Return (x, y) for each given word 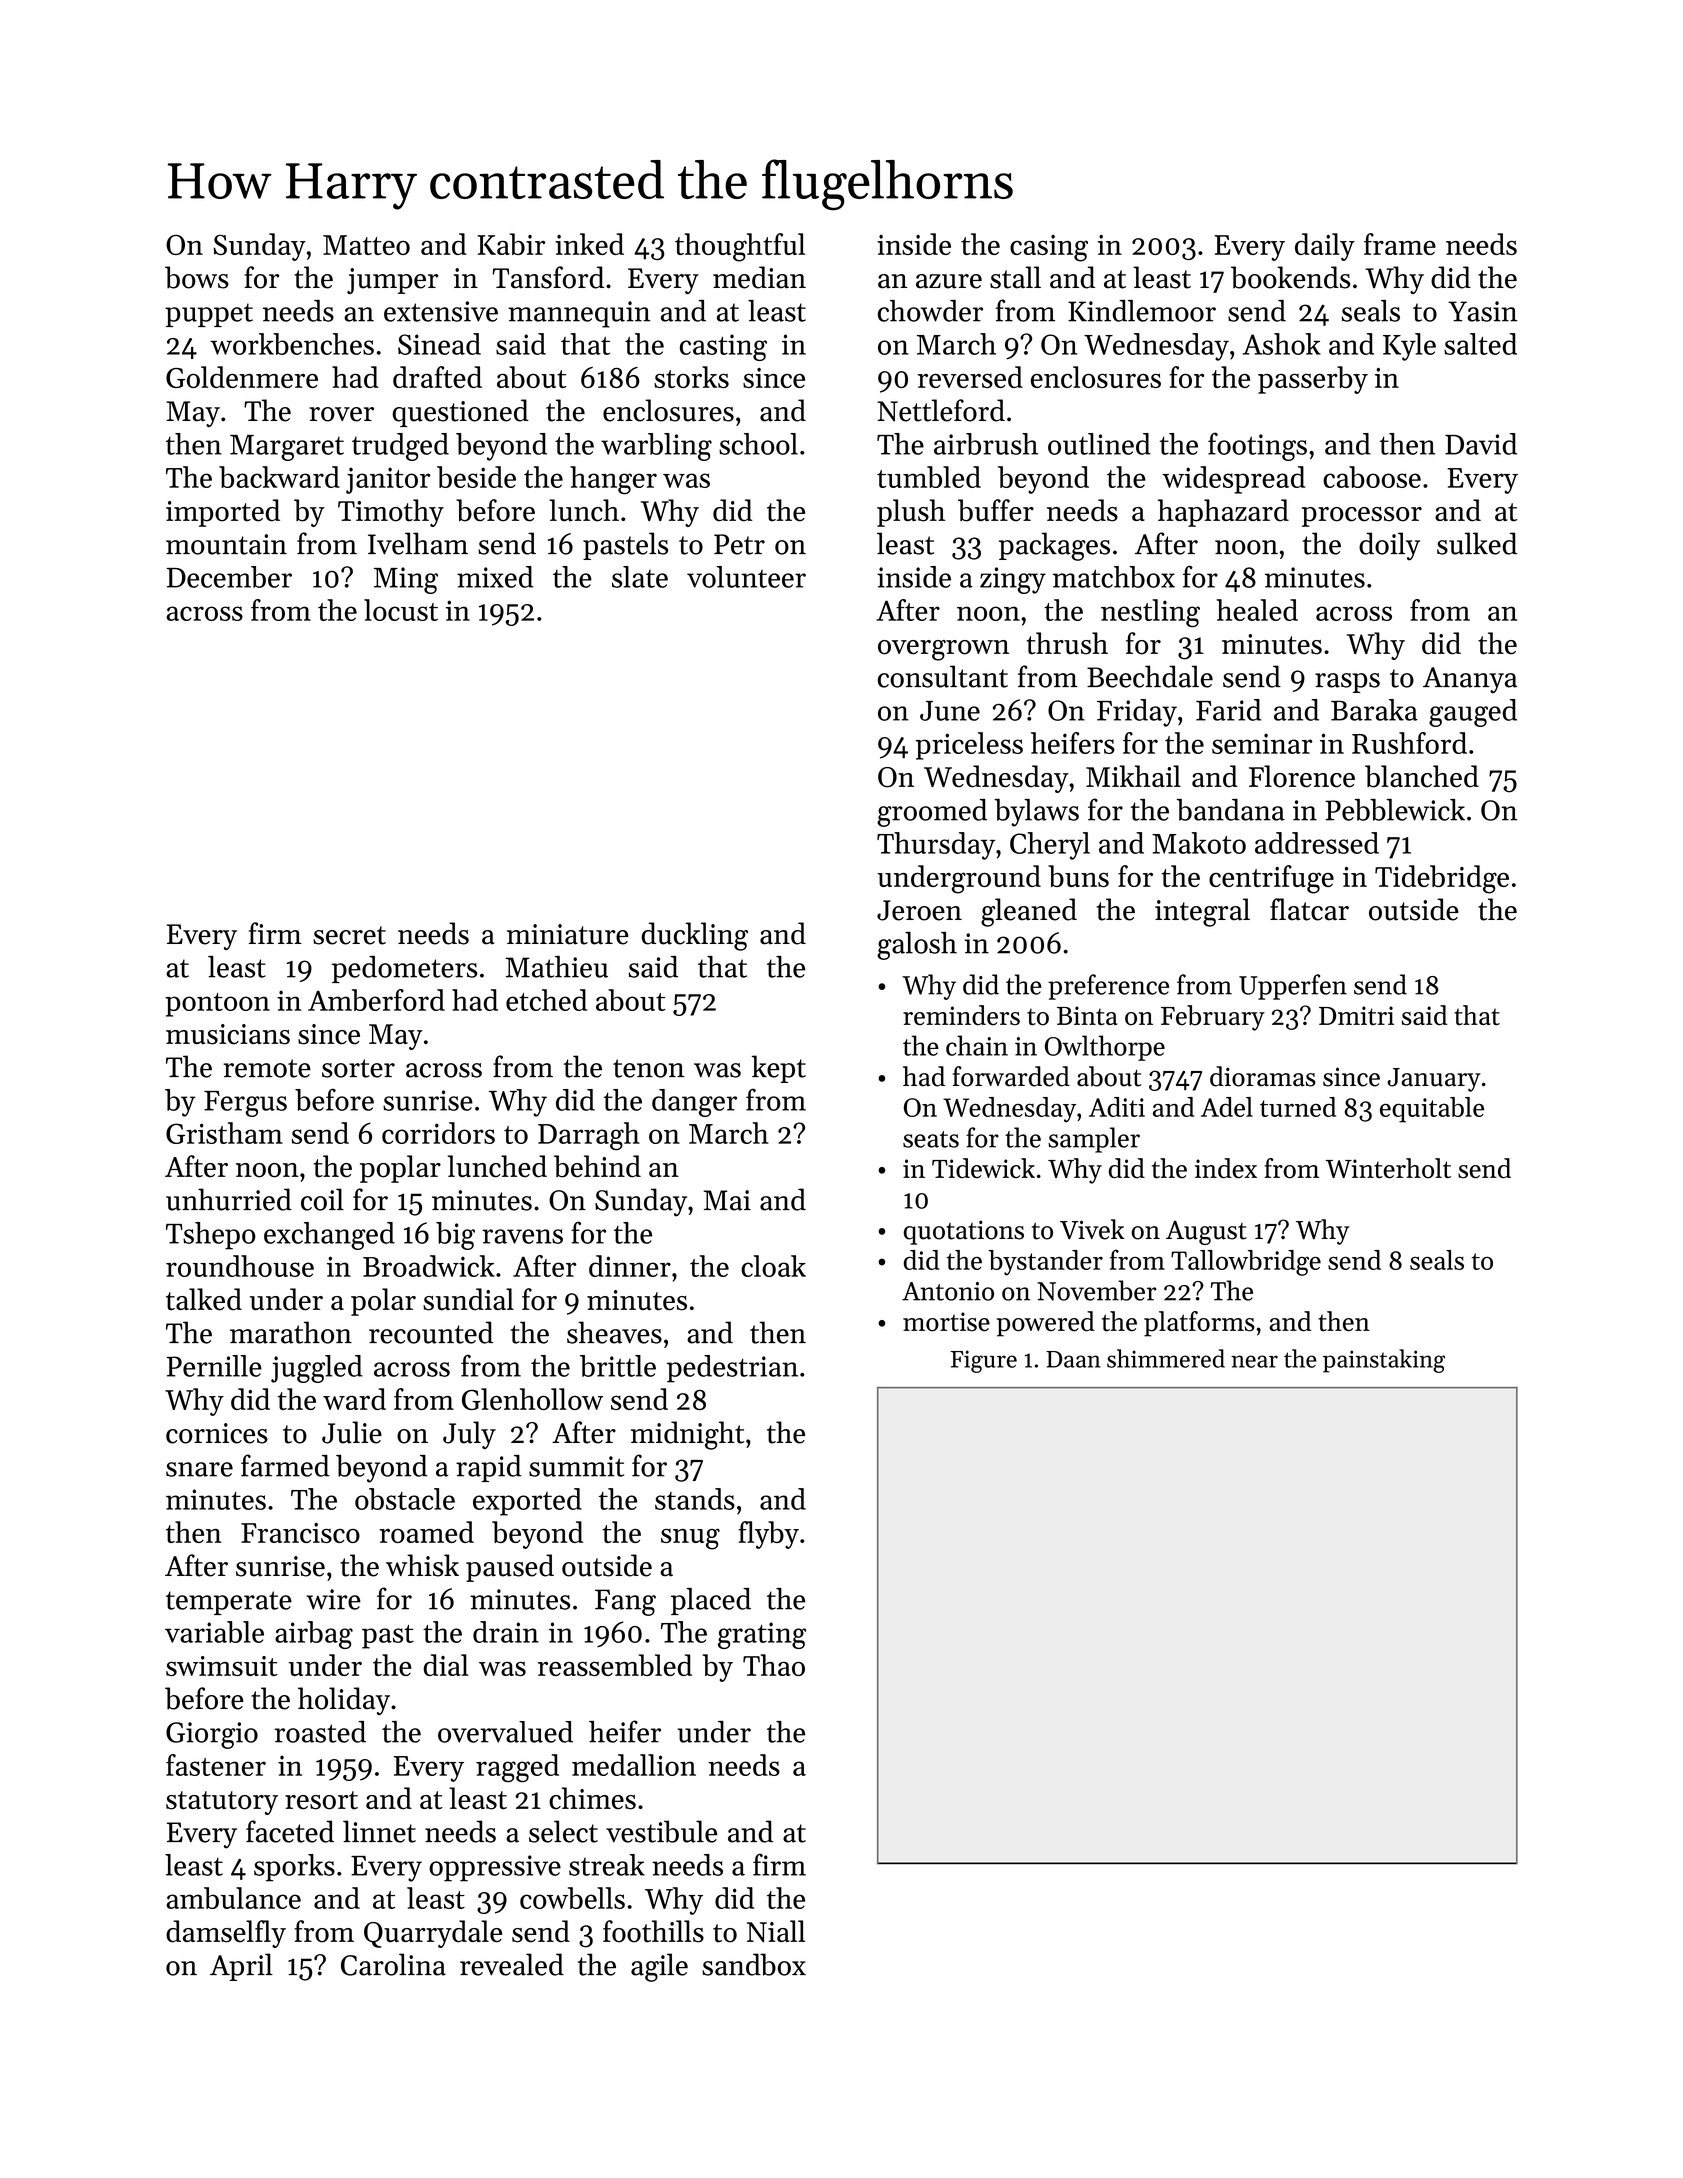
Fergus (245, 1104)
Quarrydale (433, 1934)
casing (1049, 248)
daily (1325, 247)
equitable (1432, 1110)
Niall (776, 1931)
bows (197, 277)
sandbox (754, 1964)
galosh (917, 946)
